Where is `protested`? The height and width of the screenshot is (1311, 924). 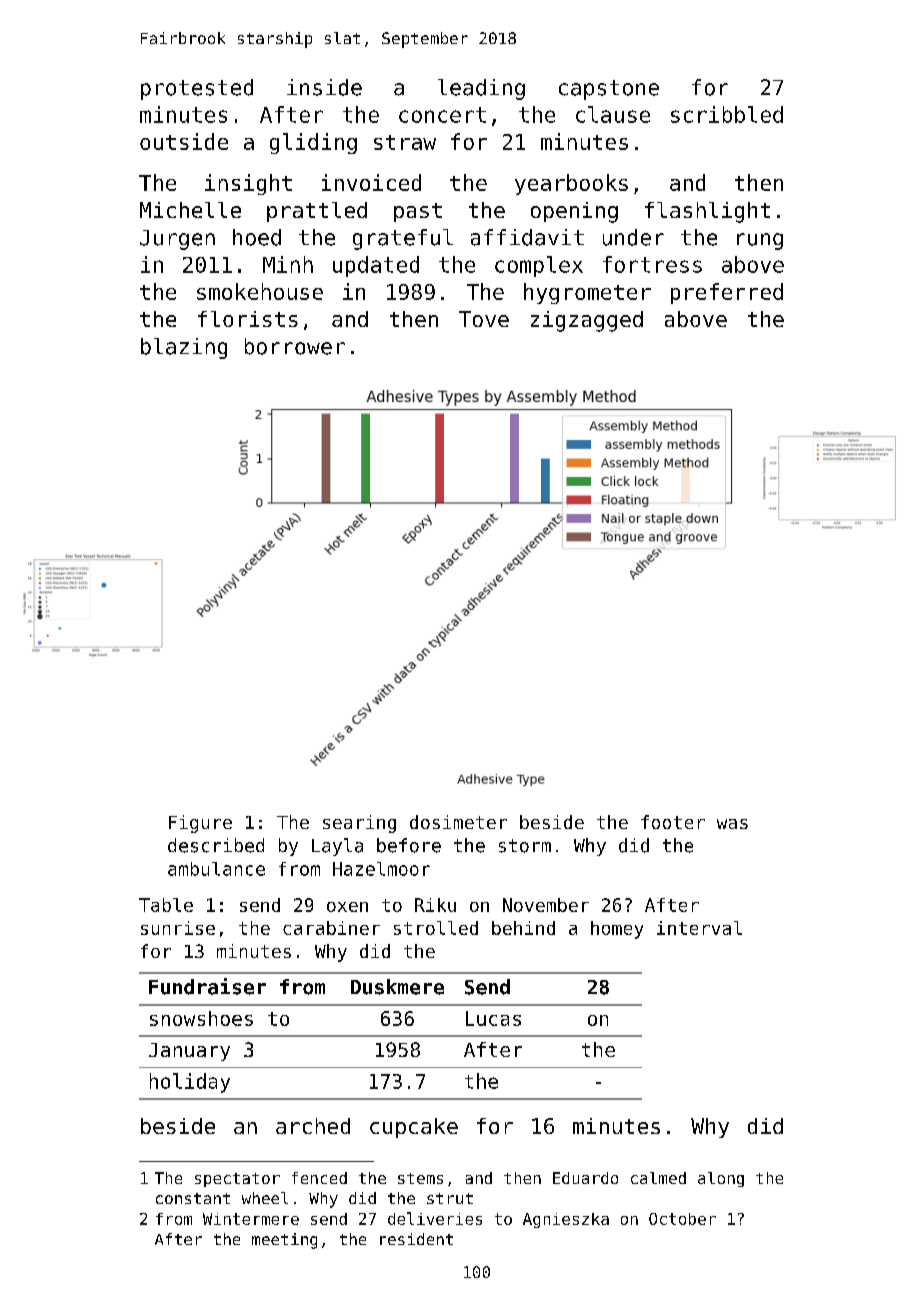 protested is located at coordinates (197, 89).
